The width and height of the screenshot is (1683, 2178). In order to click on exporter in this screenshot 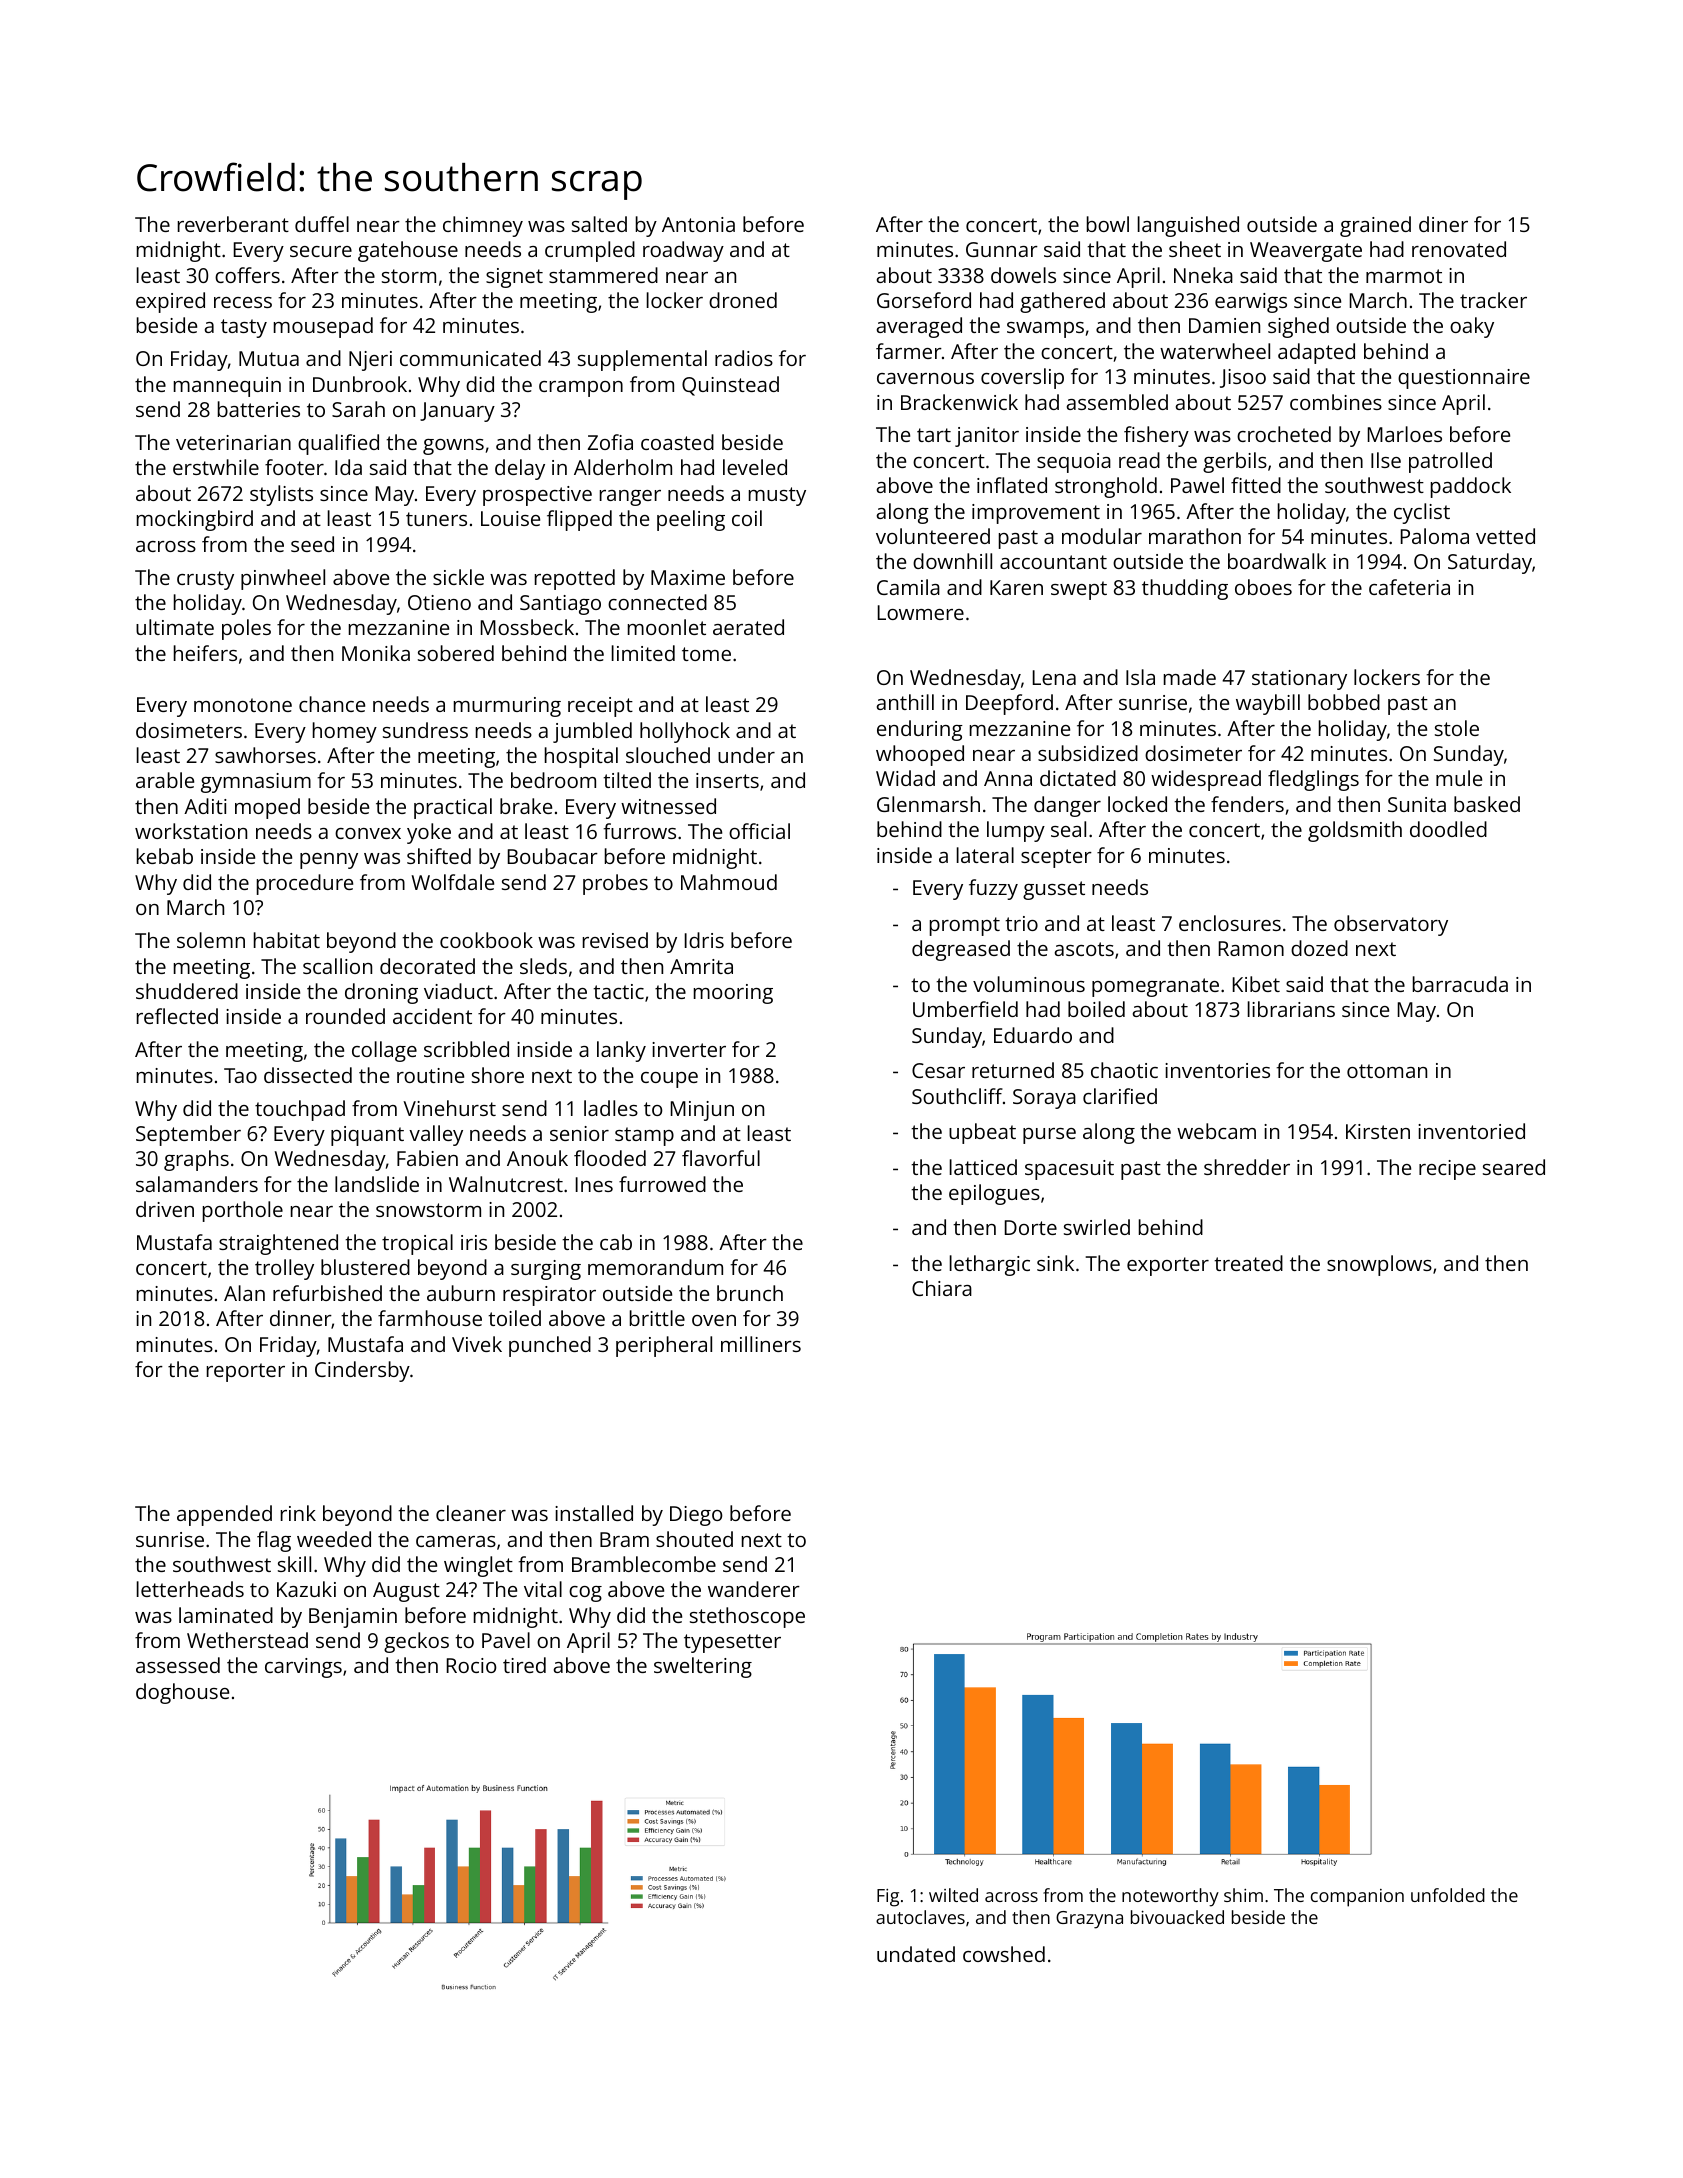, I will do `click(1168, 1266)`.
